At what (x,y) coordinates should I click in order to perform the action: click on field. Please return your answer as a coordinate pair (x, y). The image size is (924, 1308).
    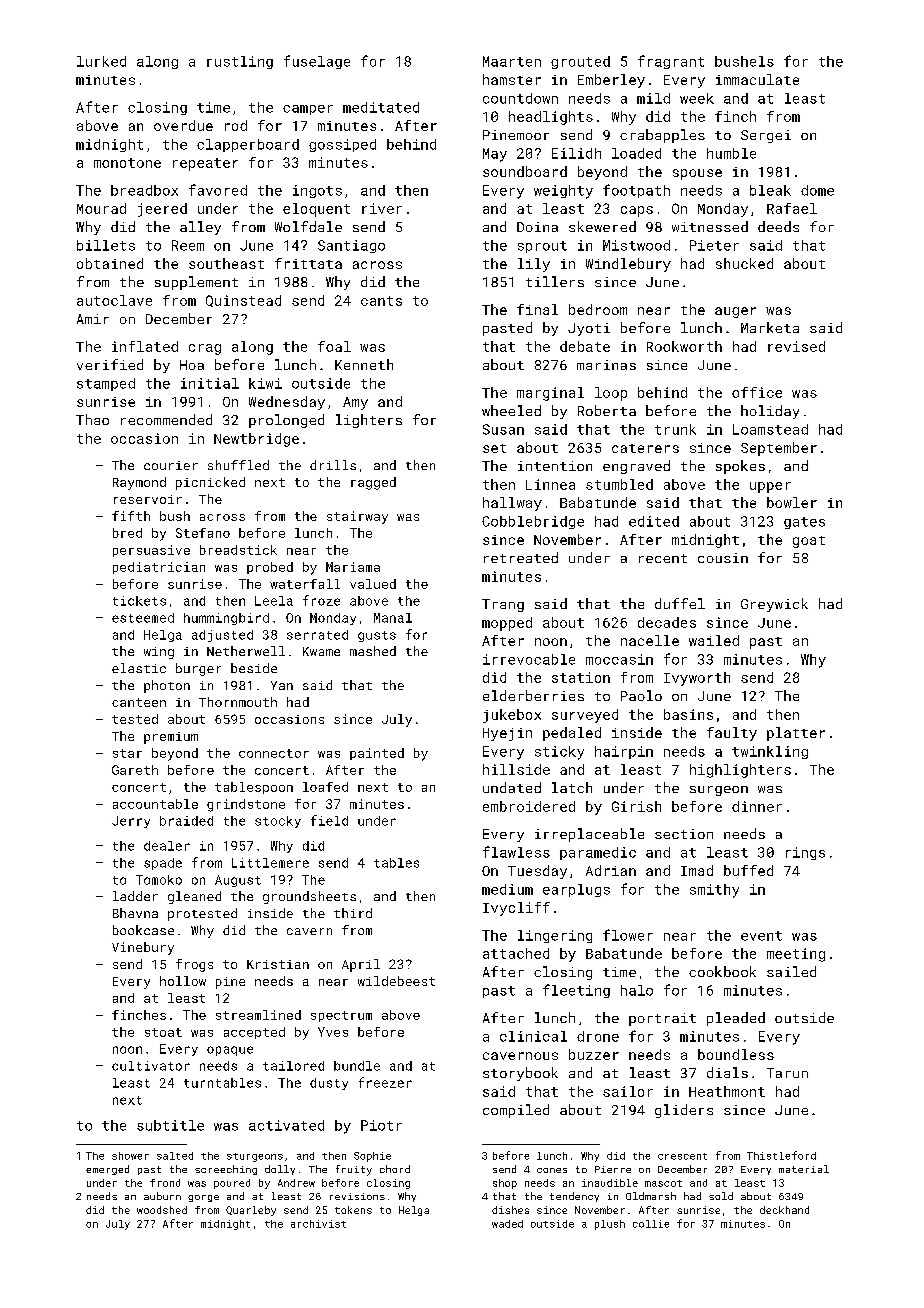
    Looking at the image, I should click on (329, 820).
